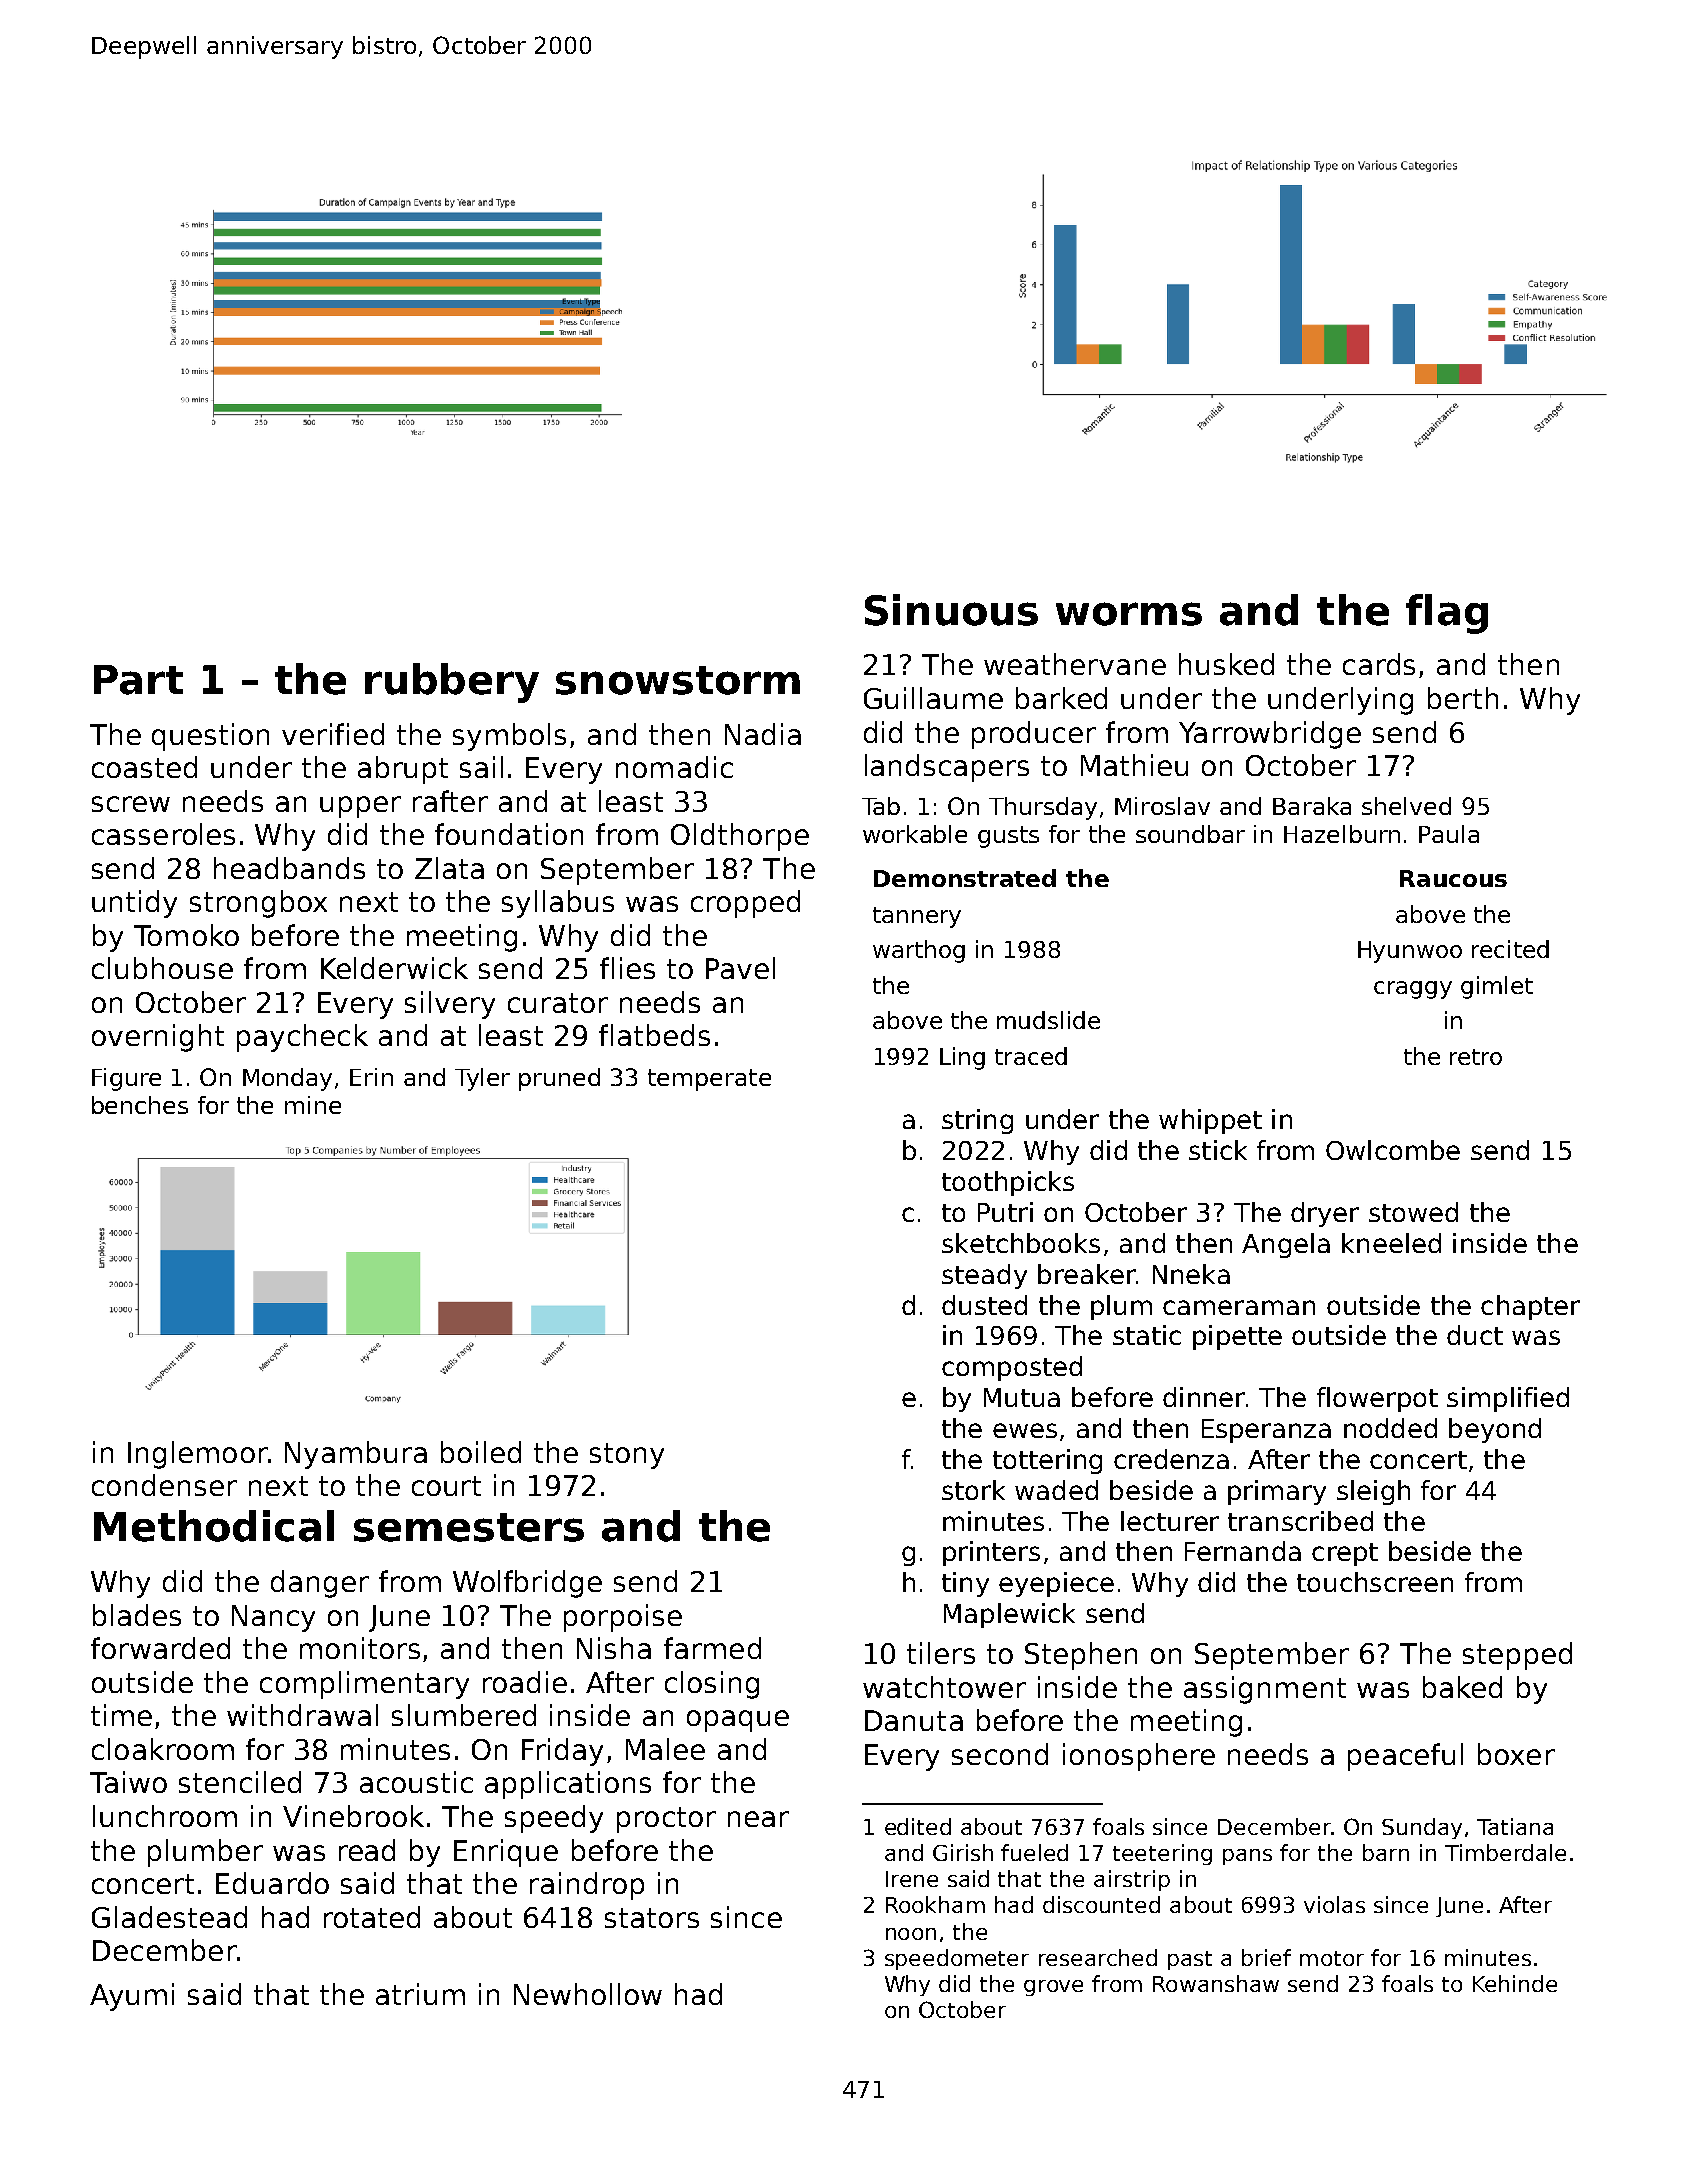 The width and height of the page is (1683, 2178). Describe the element at coordinates (1048, 1020) in the page. I see `mudslide` at that location.
